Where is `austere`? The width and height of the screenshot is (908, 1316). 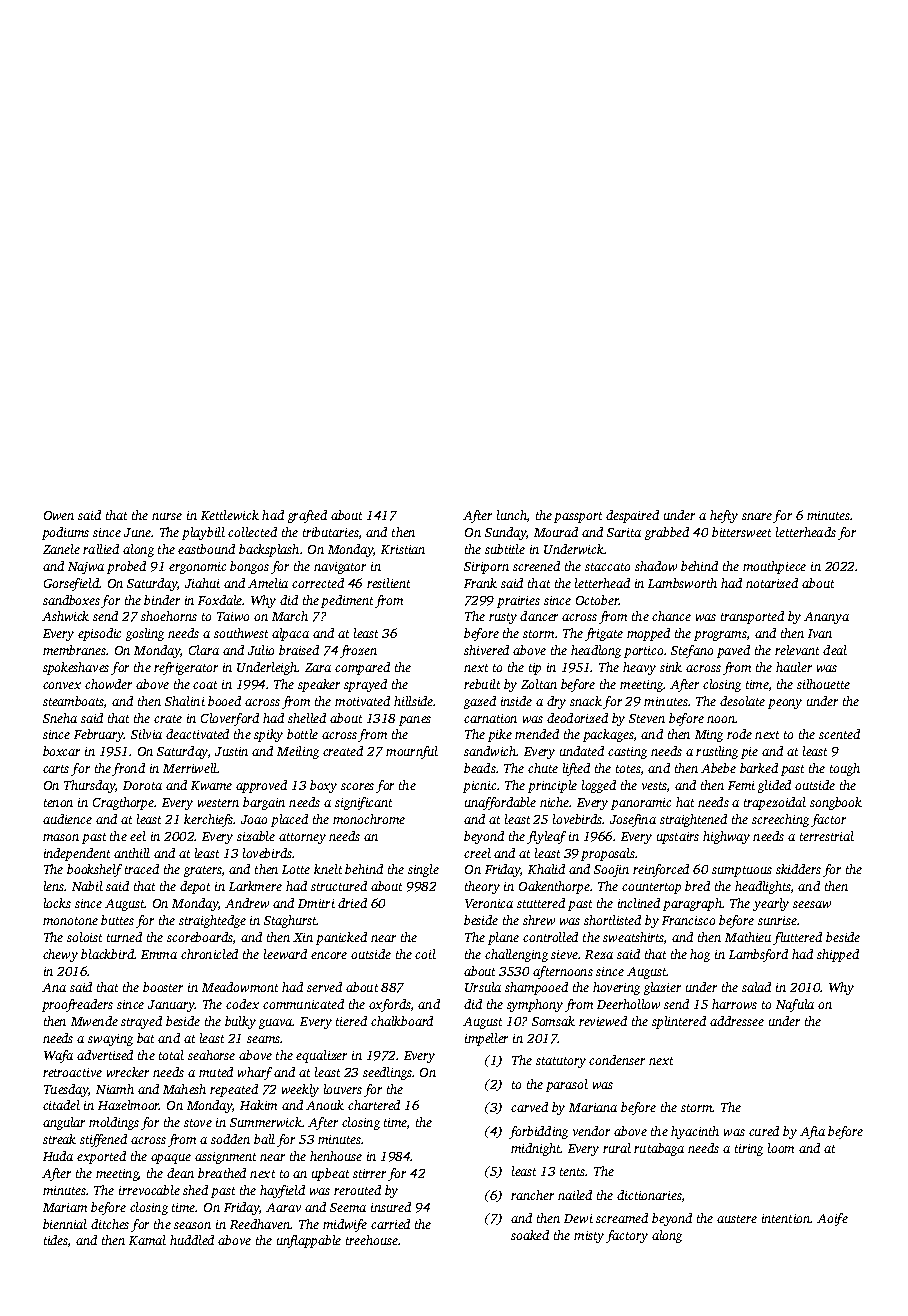
austere is located at coordinates (737, 1219).
